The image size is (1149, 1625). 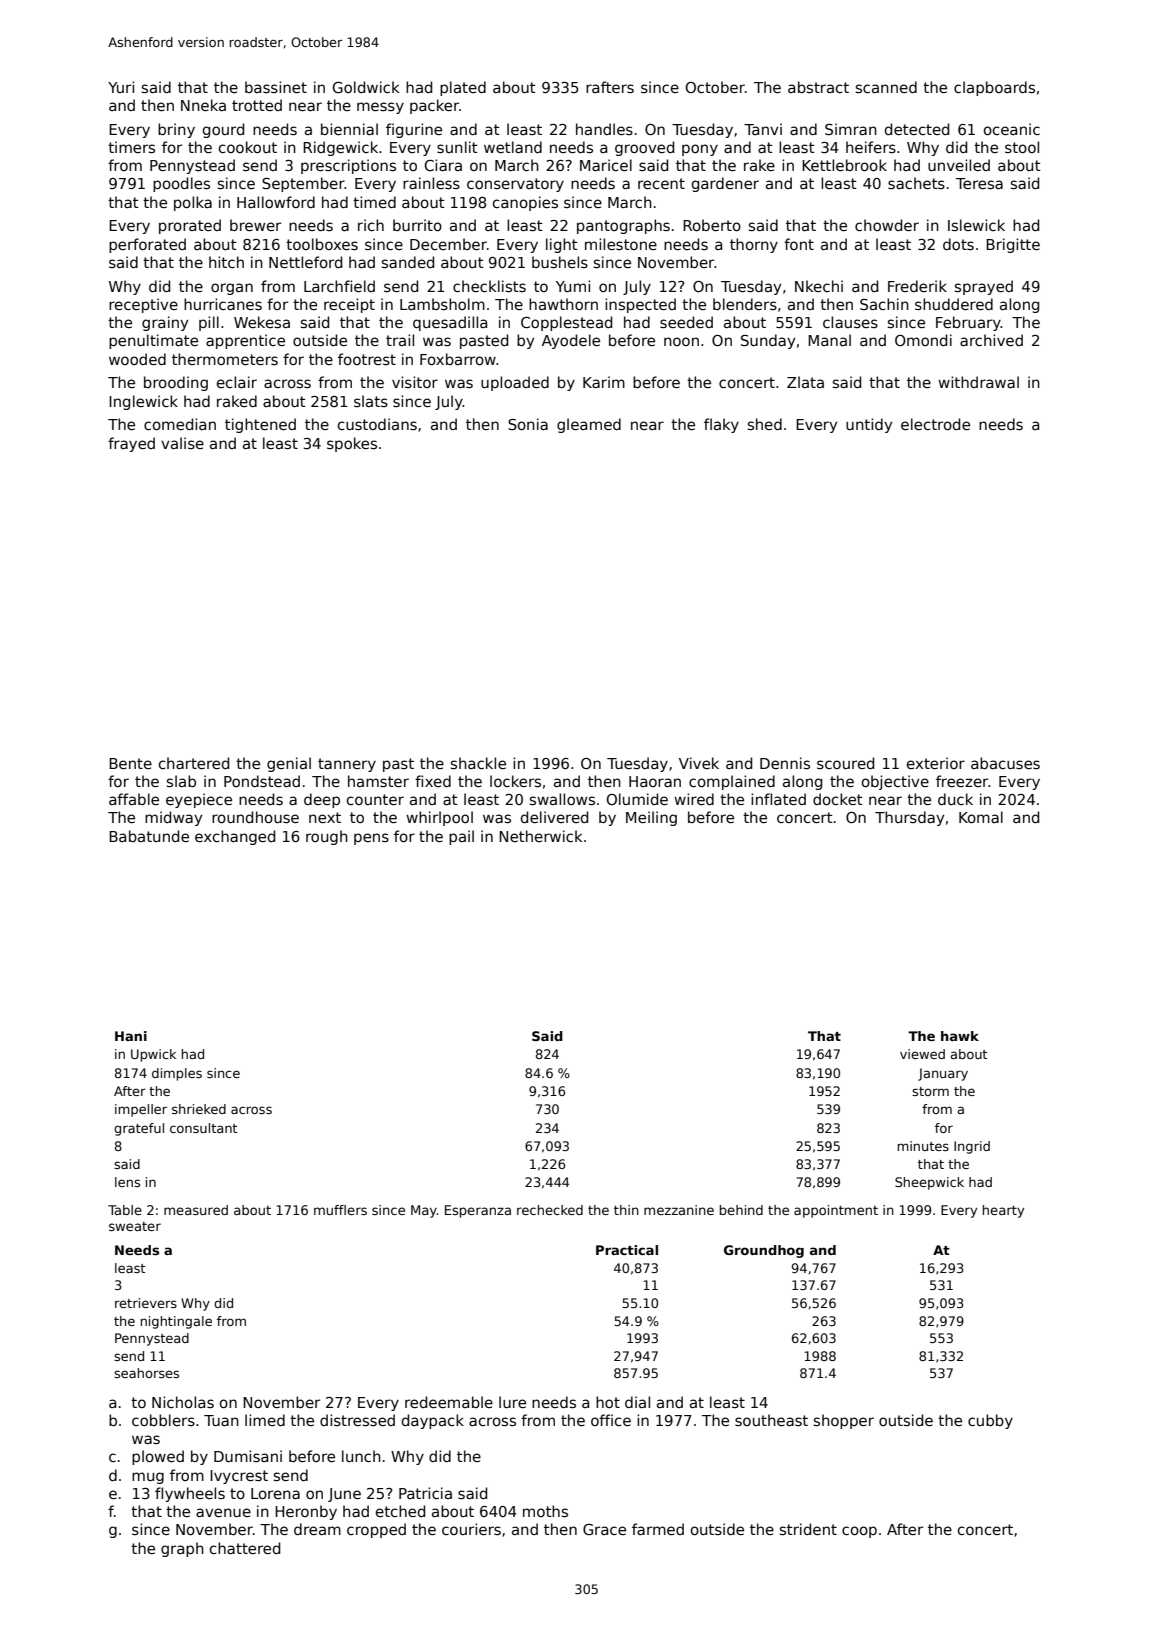 I want to click on abstract, so click(x=818, y=87).
